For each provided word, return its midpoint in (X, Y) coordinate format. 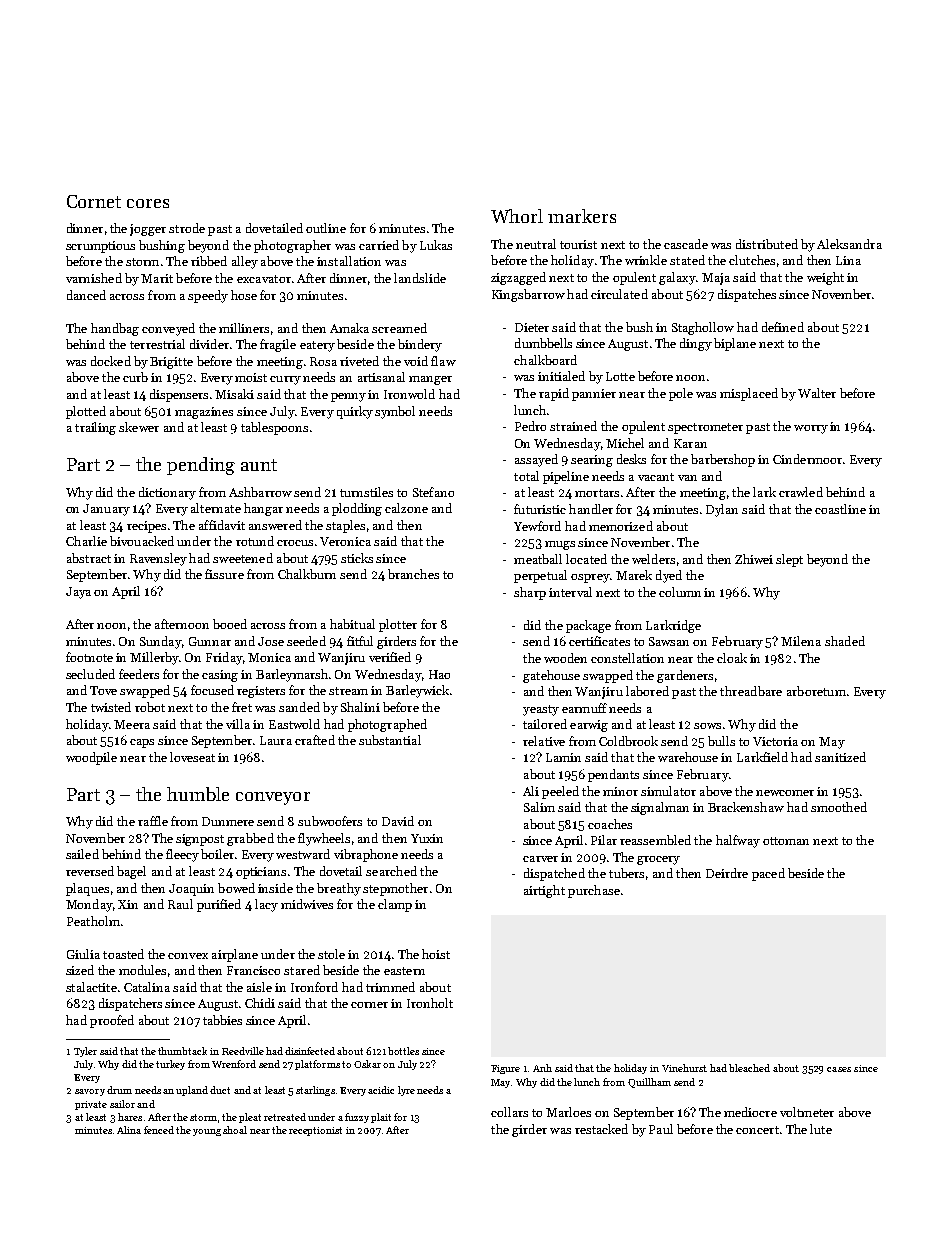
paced (768, 874)
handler (591, 509)
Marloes (568, 1112)
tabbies (222, 1020)
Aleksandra (849, 244)
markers (582, 216)
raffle (153, 821)
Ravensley (158, 559)
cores (148, 203)
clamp (395, 905)
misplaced (749, 394)
